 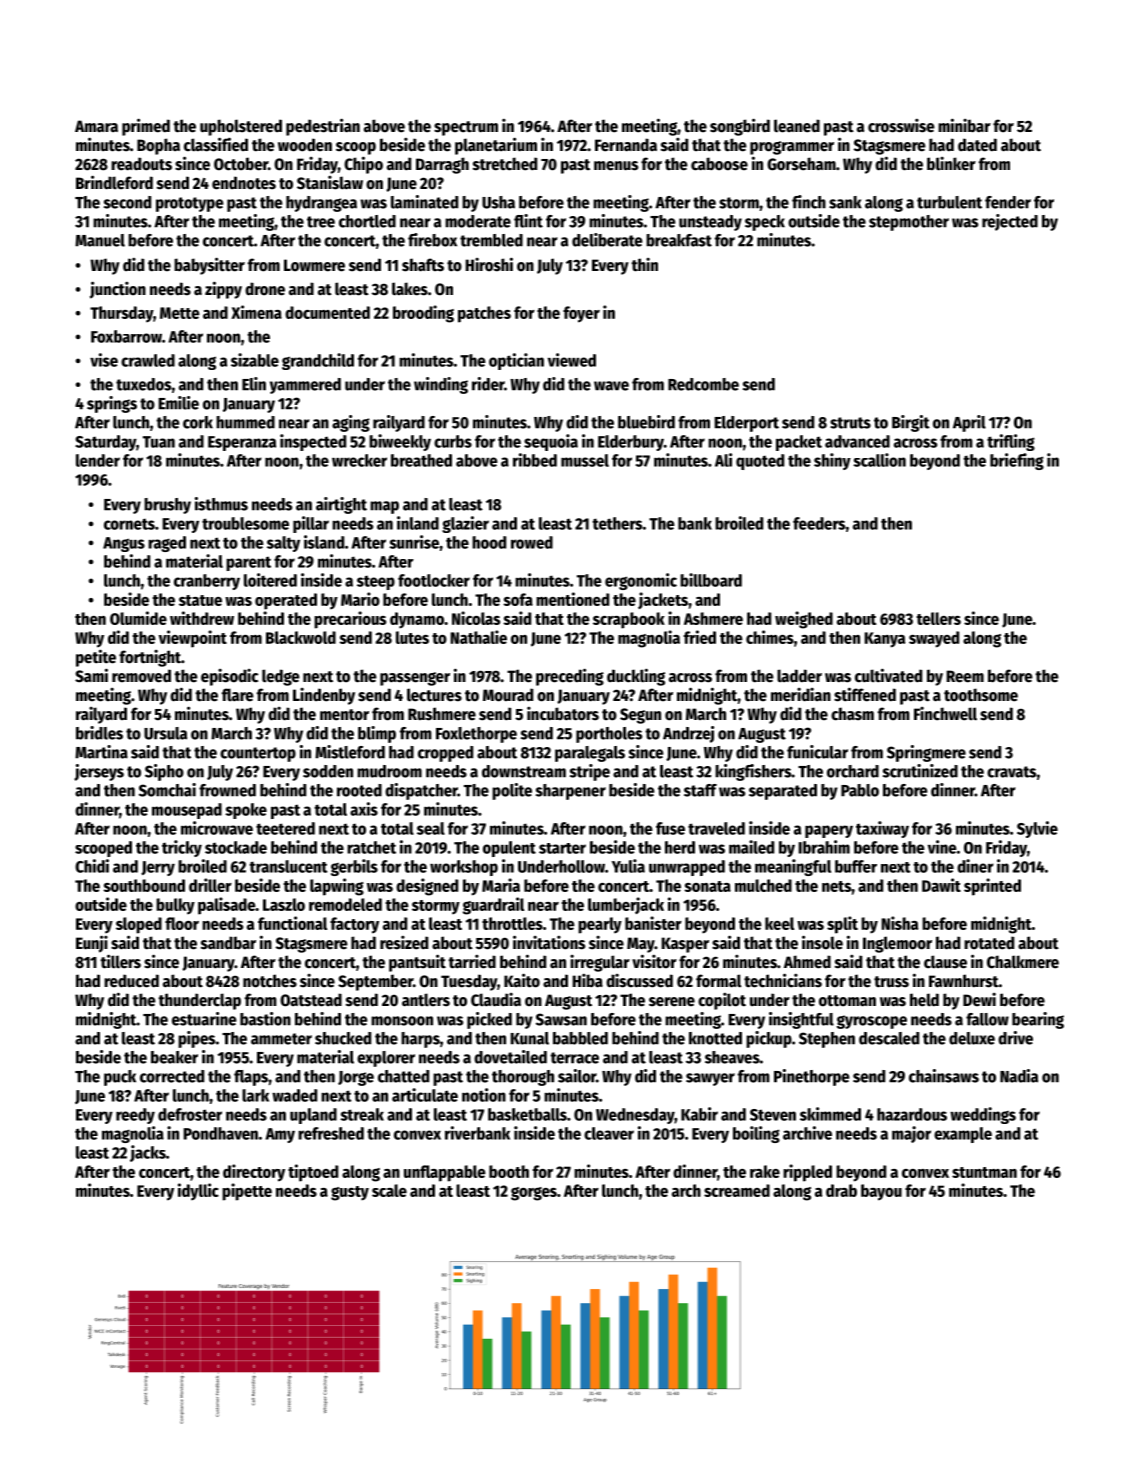 I want to click on minibar, so click(x=964, y=125).
